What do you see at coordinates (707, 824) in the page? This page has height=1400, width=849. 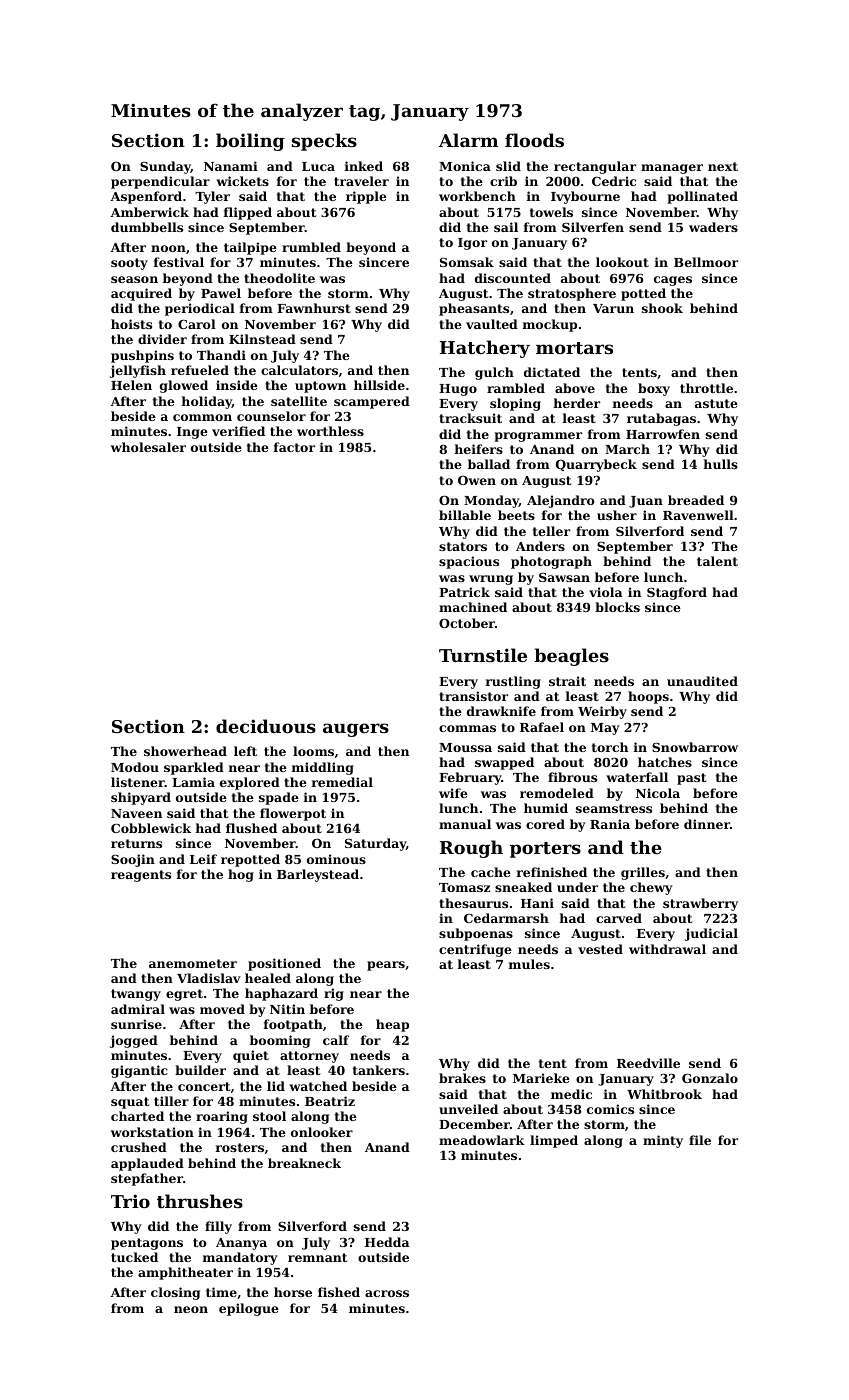 I see `dinner` at bounding box center [707, 824].
